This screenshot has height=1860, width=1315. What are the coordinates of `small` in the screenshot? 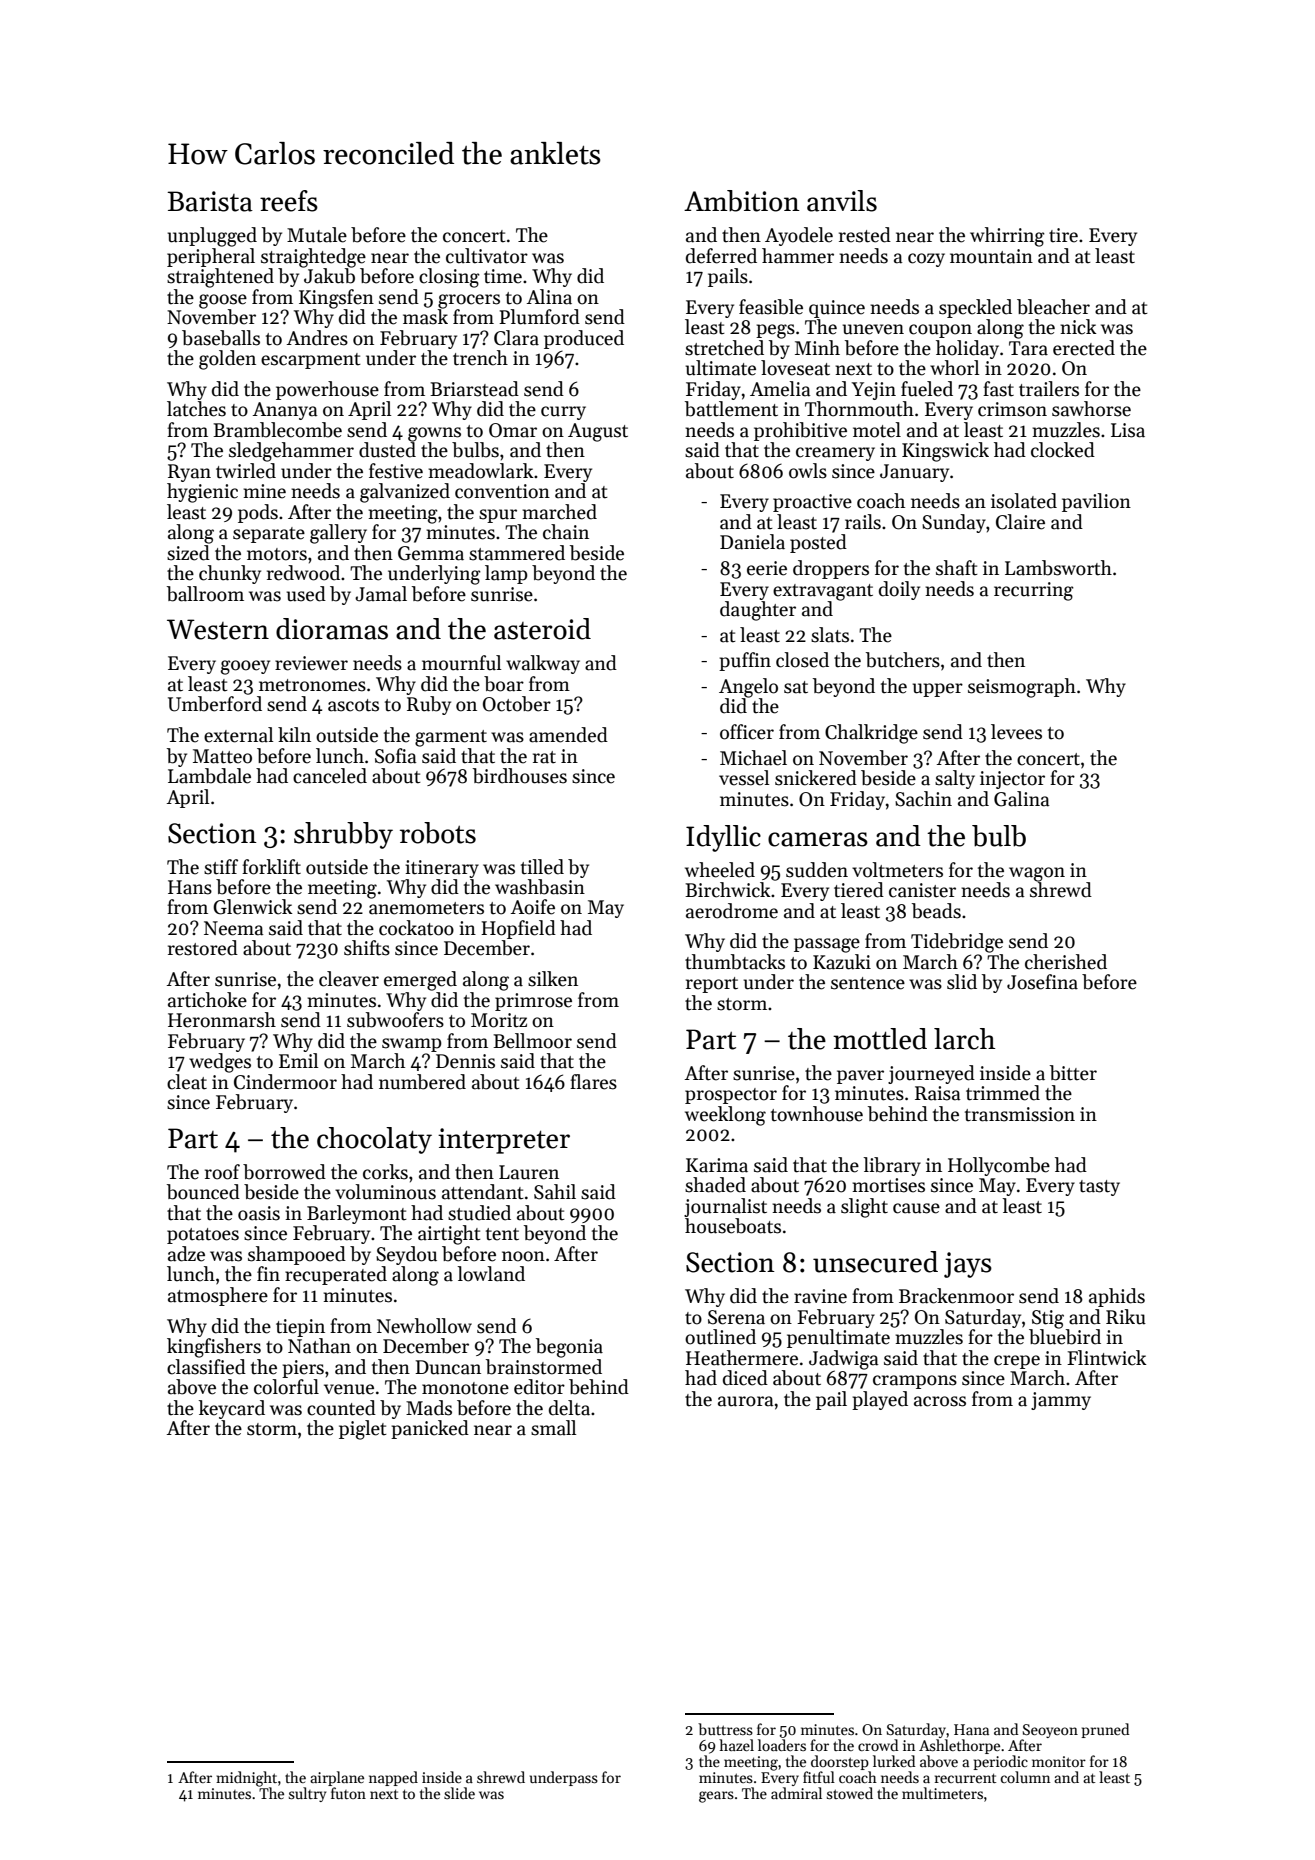 It's located at (553, 1428).
